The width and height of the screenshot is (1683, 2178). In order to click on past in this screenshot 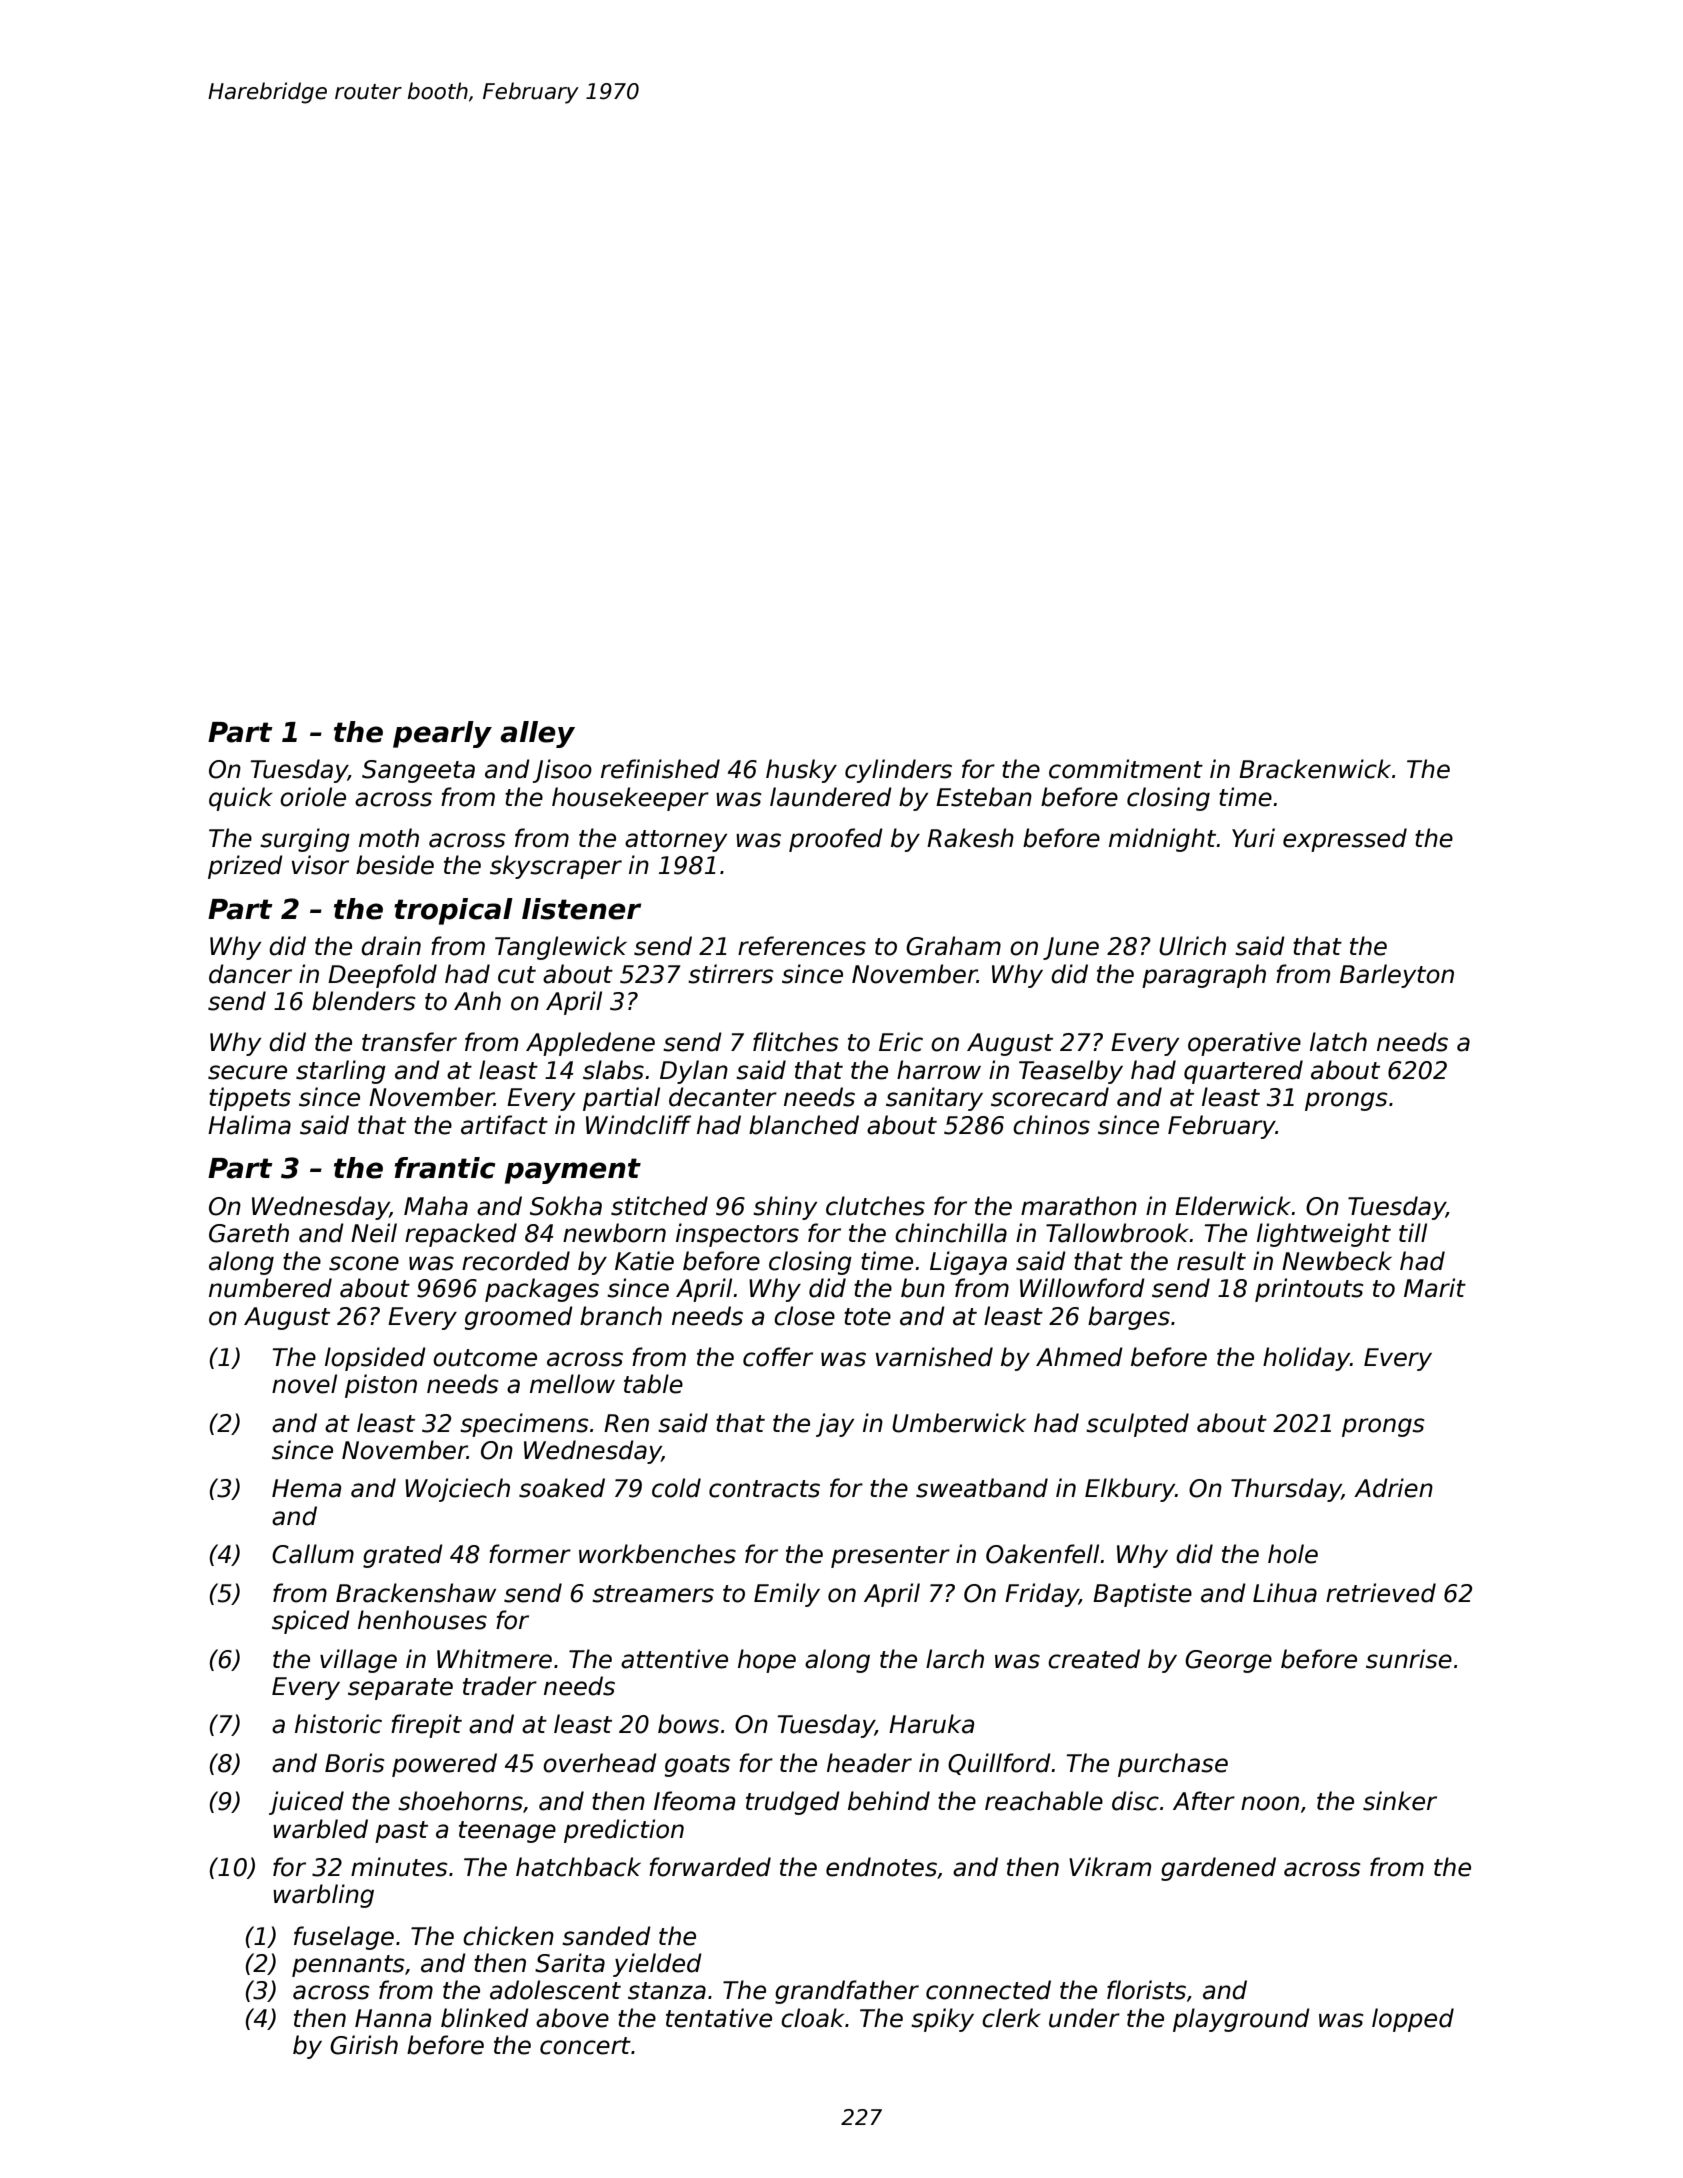, I will do `click(401, 1832)`.
